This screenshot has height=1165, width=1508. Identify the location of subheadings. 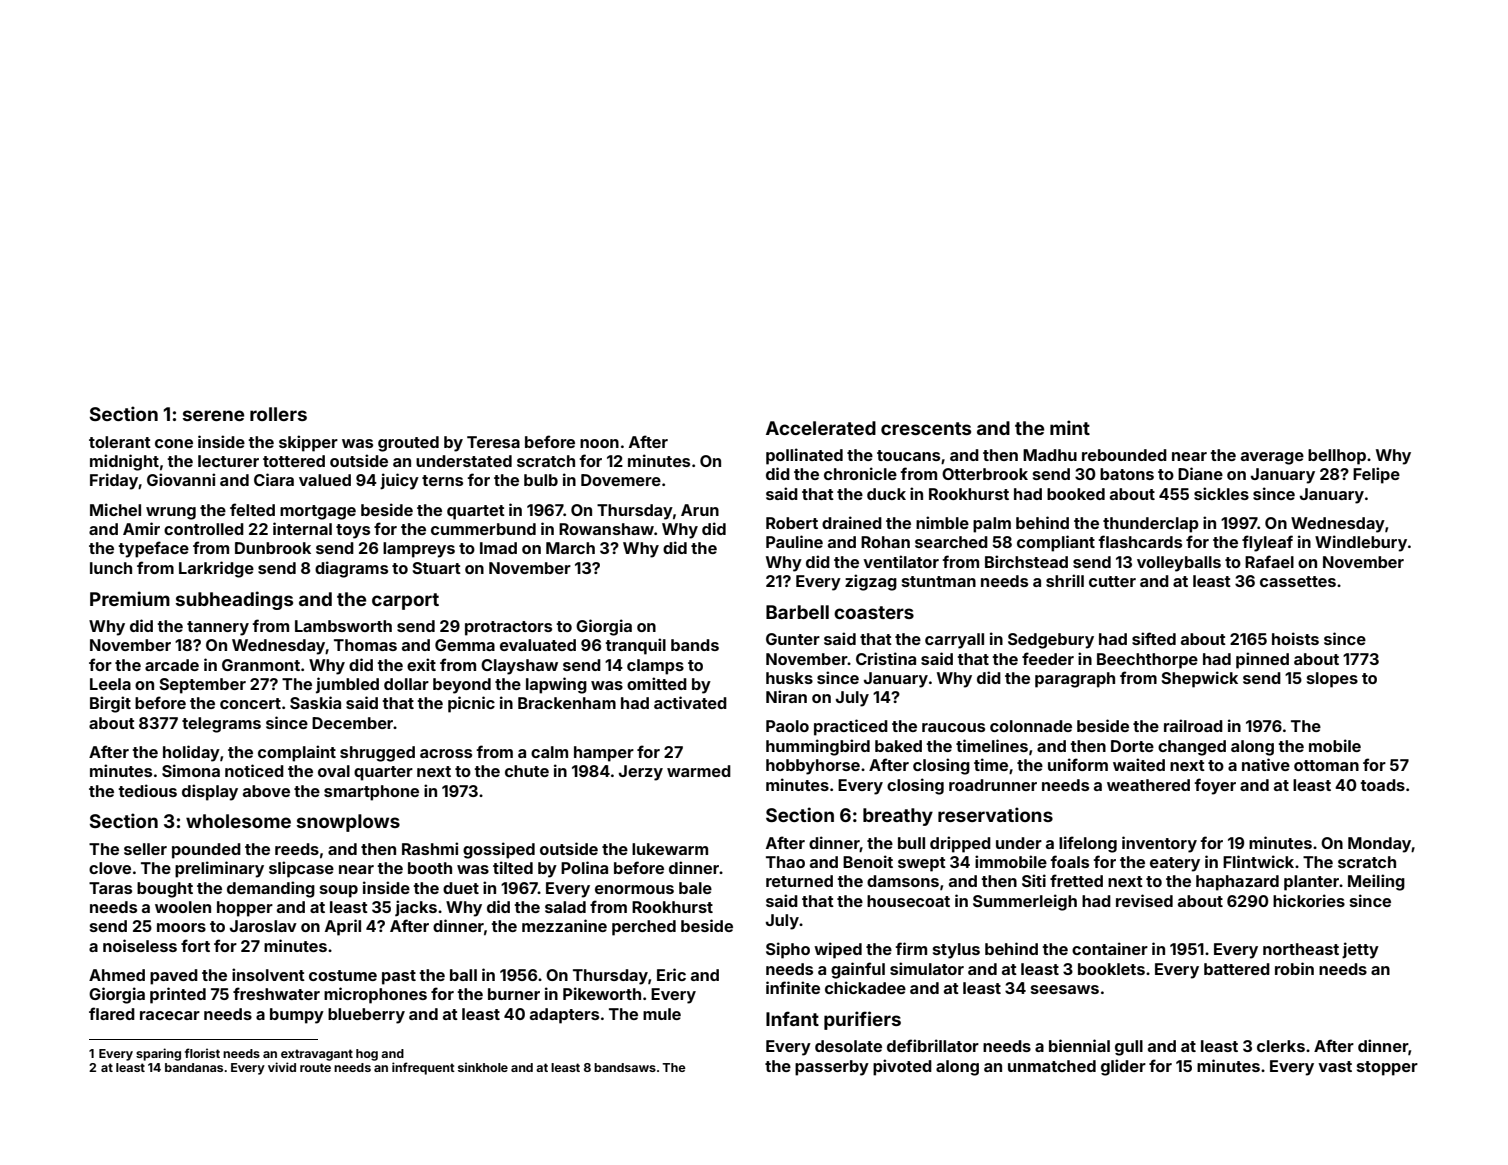
(234, 600).
